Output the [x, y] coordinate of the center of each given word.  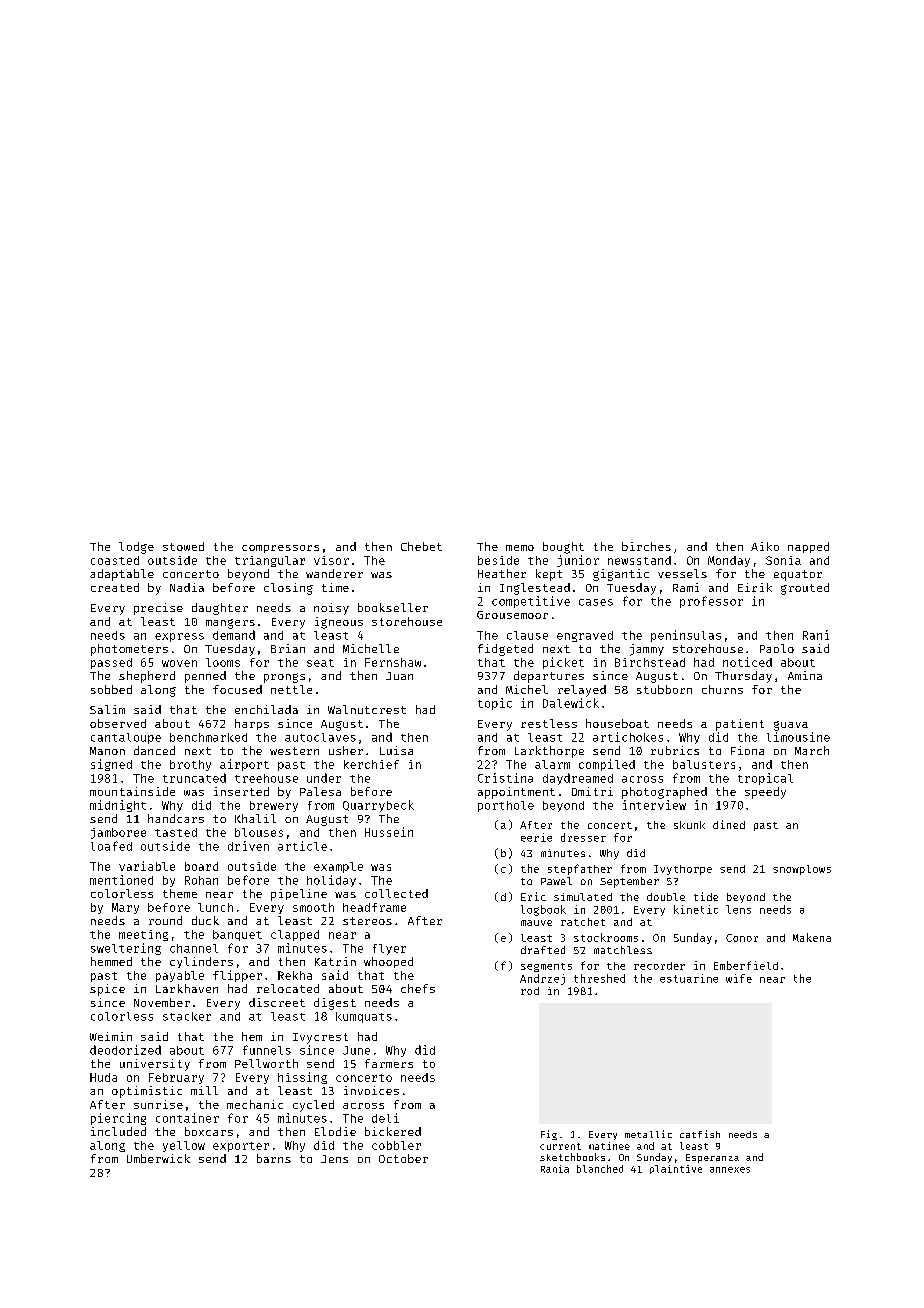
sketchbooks [572, 1157]
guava [791, 726]
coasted [115, 560]
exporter [241, 1147]
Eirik [755, 587]
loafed [111, 846]
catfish [700, 1134]
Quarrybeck [378, 806]
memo [520, 548]
